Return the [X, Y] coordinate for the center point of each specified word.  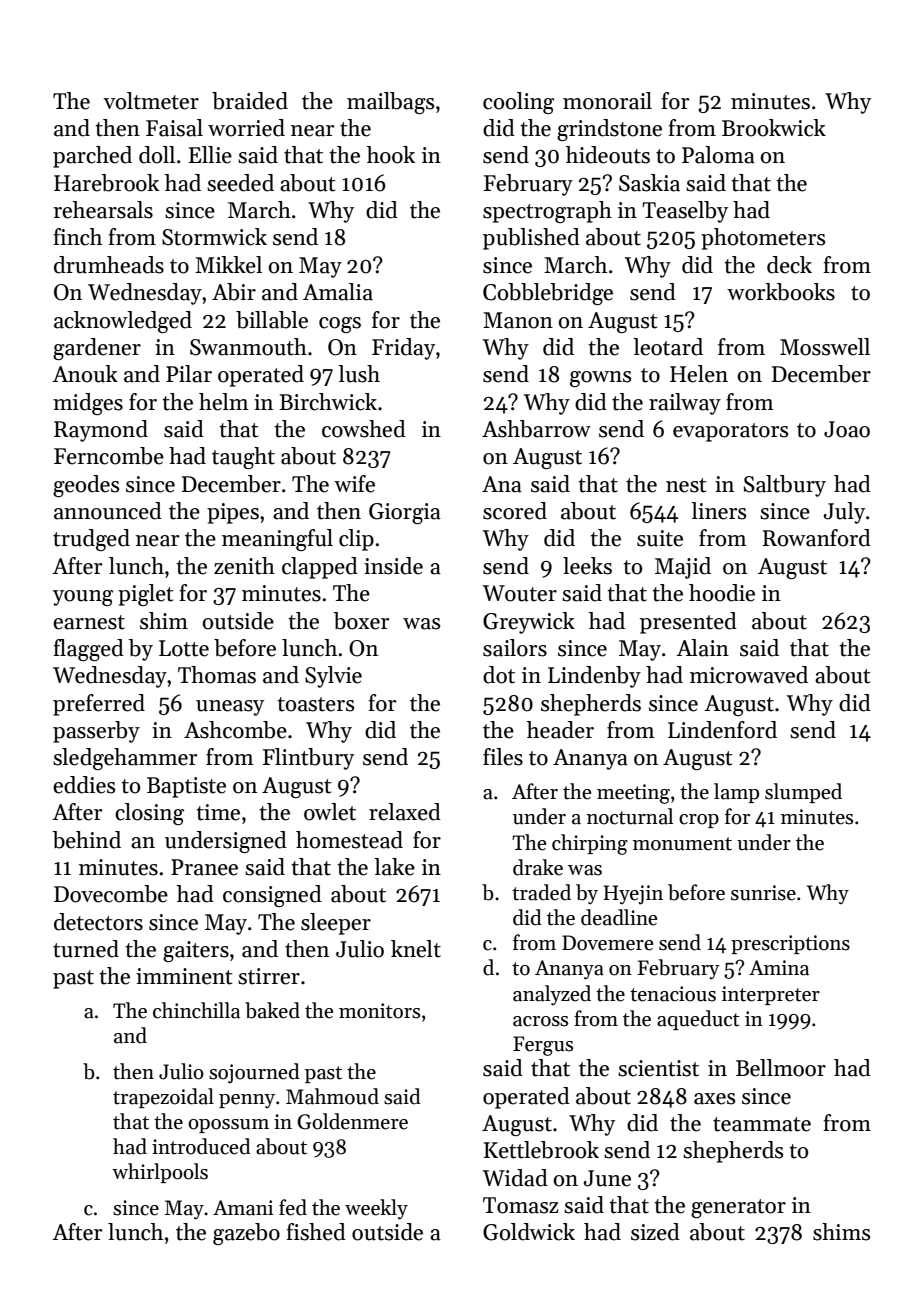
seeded [240, 183]
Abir [234, 292]
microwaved [749, 675]
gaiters [196, 951]
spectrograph [547, 212]
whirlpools [160, 1173]
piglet [146, 595]
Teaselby [685, 212]
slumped [803, 793]
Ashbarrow [536, 429]
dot [499, 675]
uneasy [230, 708]
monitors [379, 1011]
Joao [847, 429]
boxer [361, 621]
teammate [762, 1124]
